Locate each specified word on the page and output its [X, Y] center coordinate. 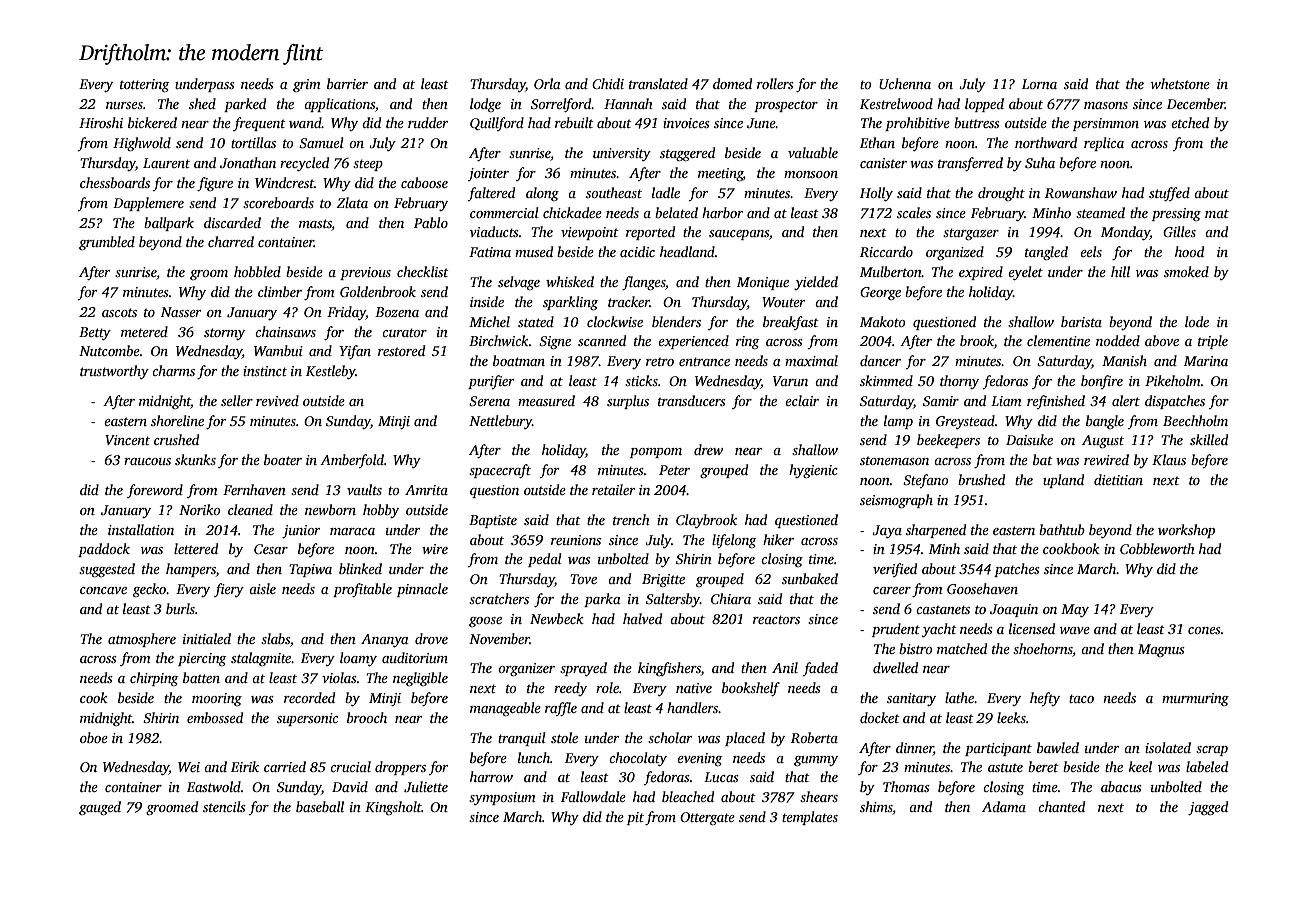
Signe [555, 342]
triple [1213, 342]
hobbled [257, 271]
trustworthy [114, 372]
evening [699, 759]
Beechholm [1195, 420]
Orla [547, 83]
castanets [943, 609]
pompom [656, 453]
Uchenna [905, 83]
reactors [776, 619]
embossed [215, 717]
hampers [191, 570]
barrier [347, 83]
